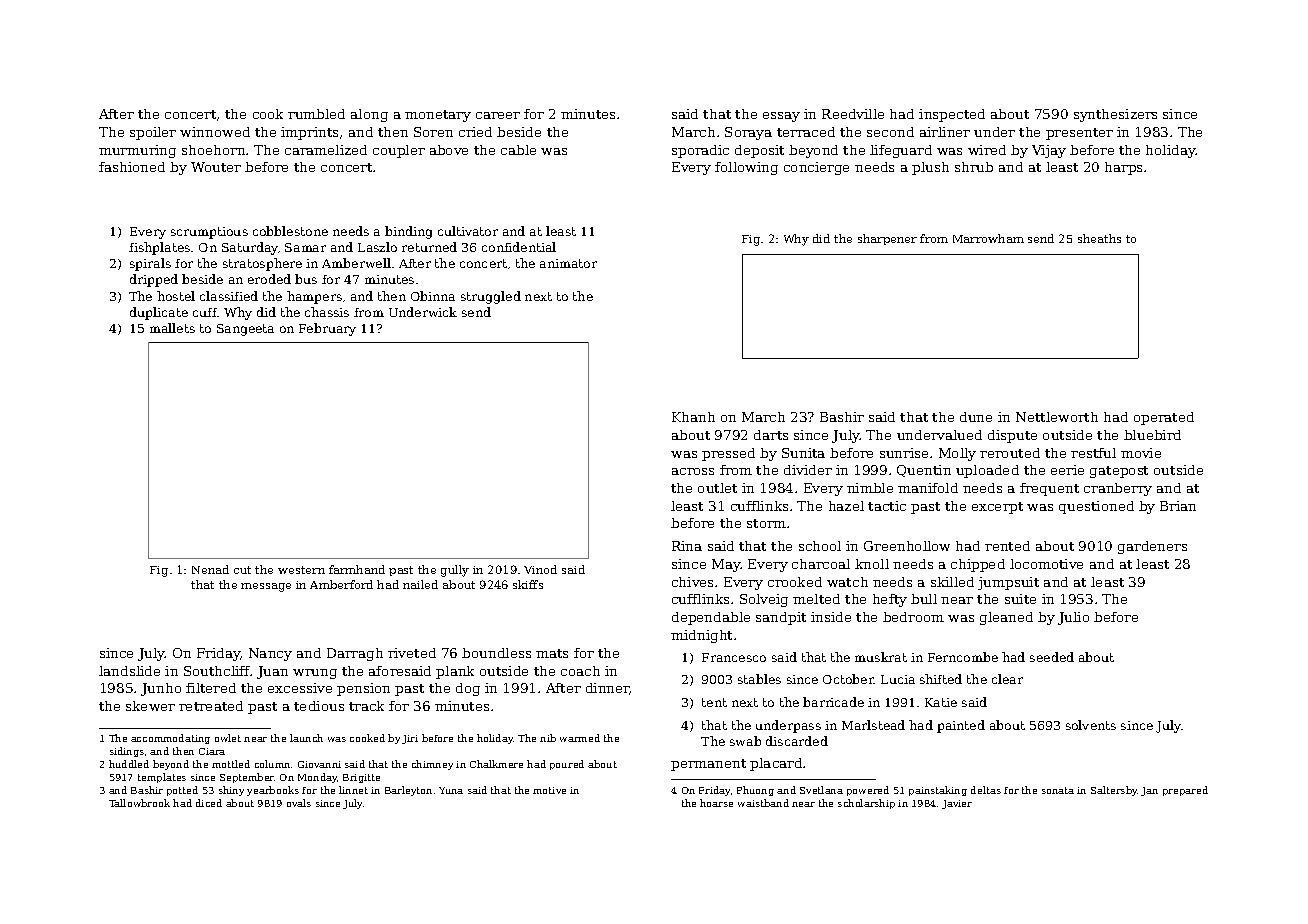 The image size is (1308, 924). Describe the element at coordinates (327, 329) in the screenshot. I see `February` at that location.
